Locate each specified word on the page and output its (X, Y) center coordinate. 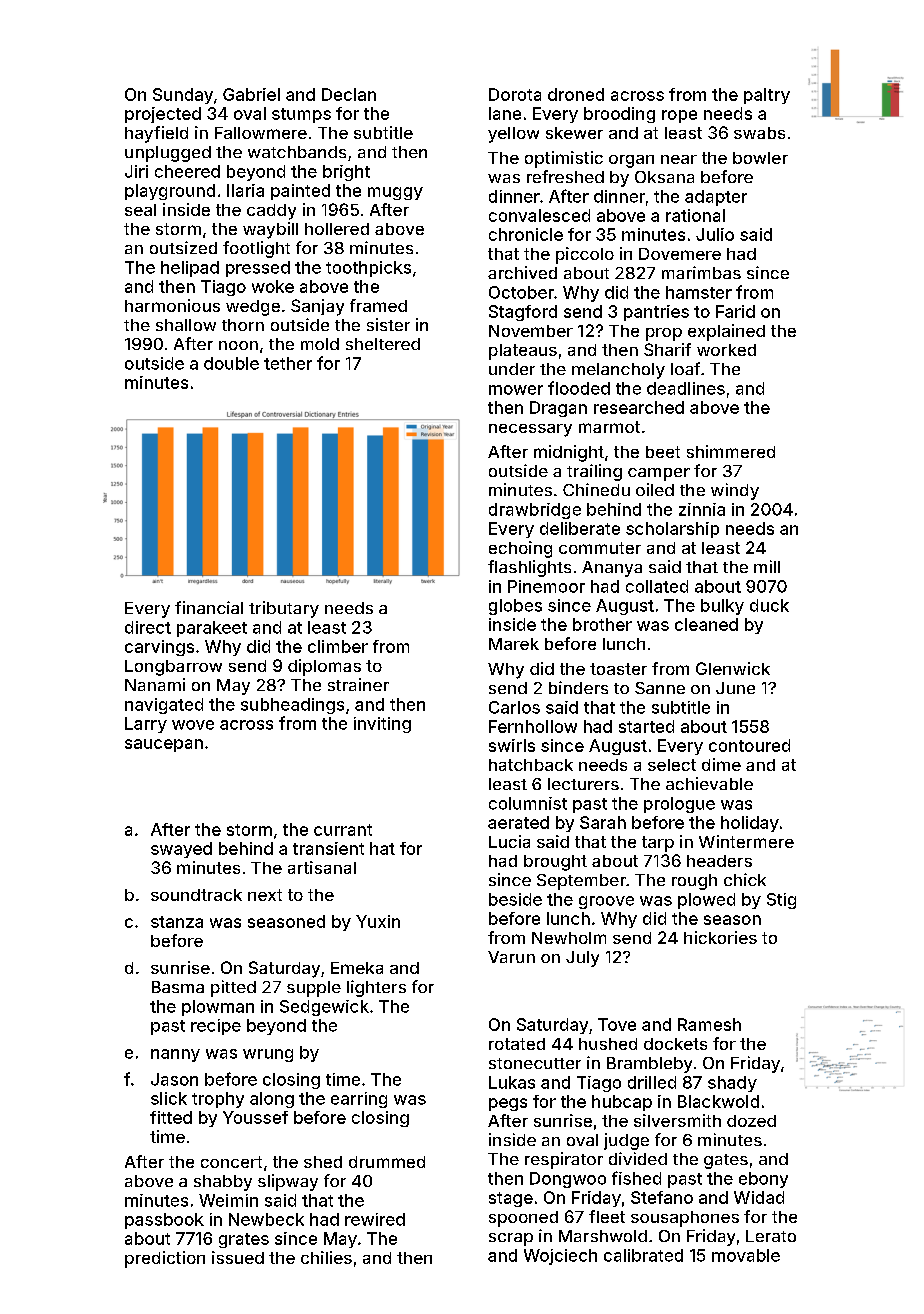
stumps (301, 115)
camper (659, 474)
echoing (520, 549)
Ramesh (709, 1024)
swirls (512, 745)
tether (288, 363)
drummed (387, 1162)
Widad (759, 1197)
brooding (619, 115)
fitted (171, 1117)
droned (576, 94)
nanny (175, 1055)
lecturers (583, 784)
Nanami (155, 684)
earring (359, 1100)
